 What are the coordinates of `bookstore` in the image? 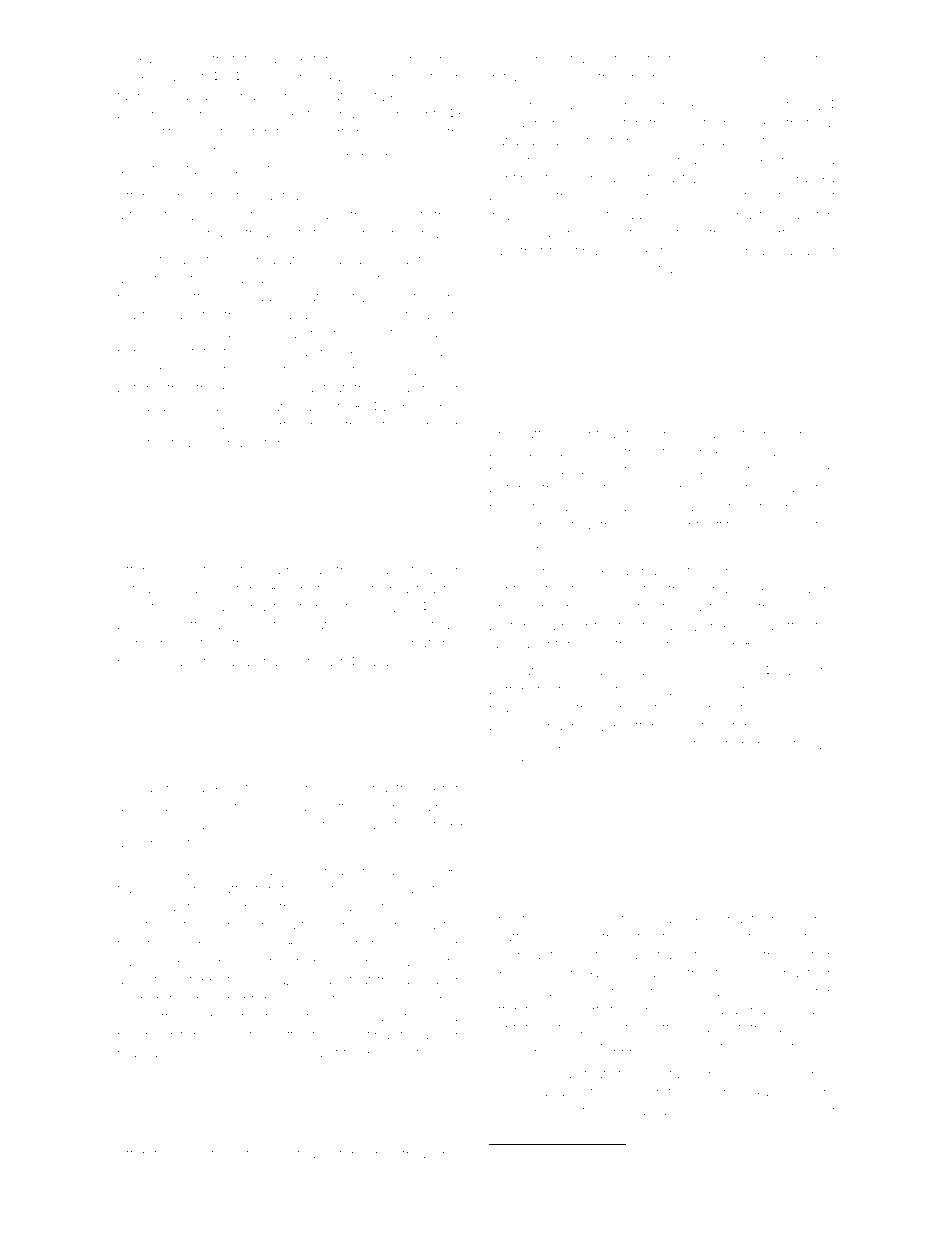 It's located at (306, 59).
